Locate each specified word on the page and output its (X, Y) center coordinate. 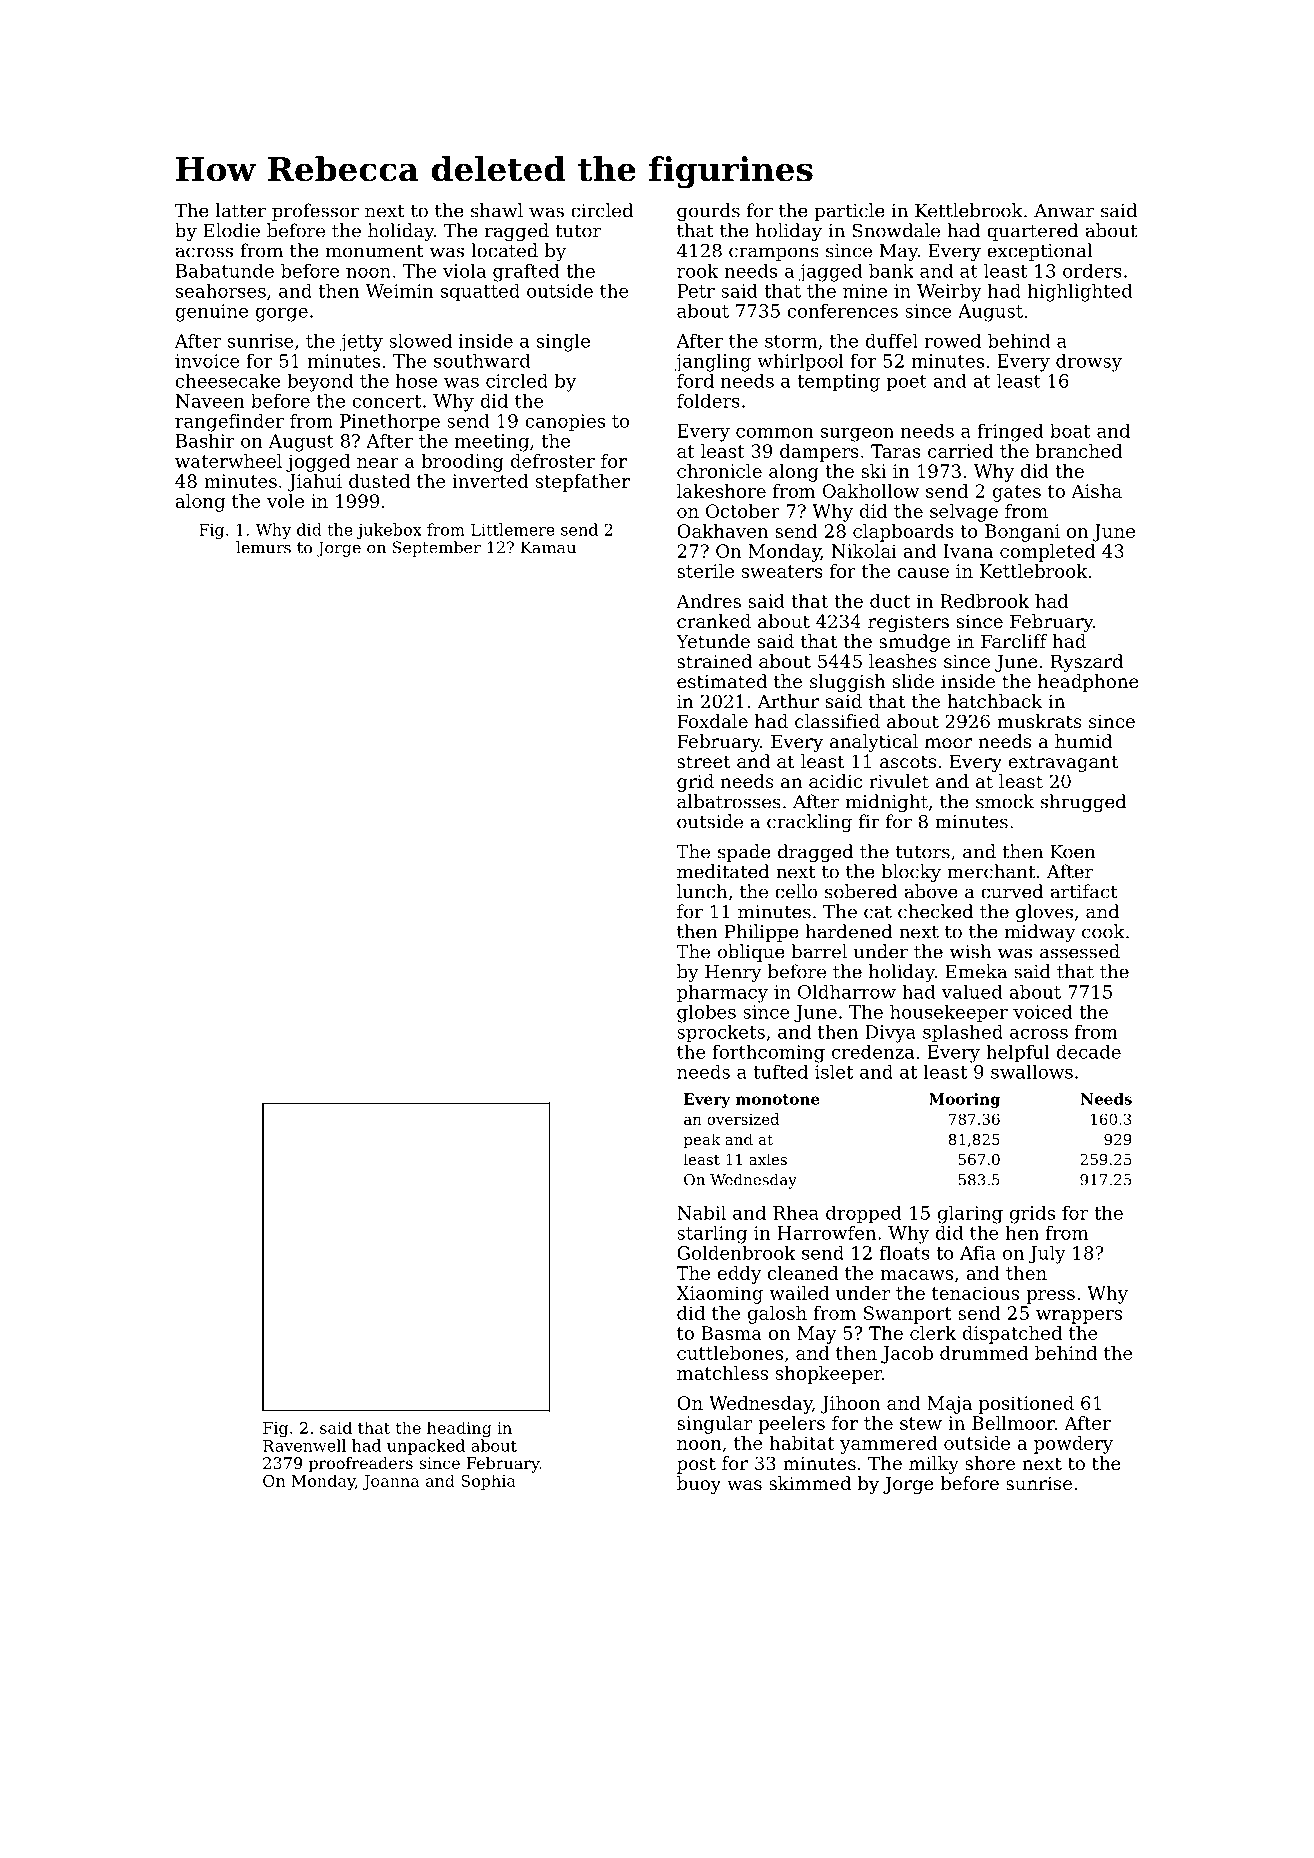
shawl (497, 210)
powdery (1073, 1445)
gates (1016, 493)
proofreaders (361, 1465)
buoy (699, 1485)
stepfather (583, 483)
